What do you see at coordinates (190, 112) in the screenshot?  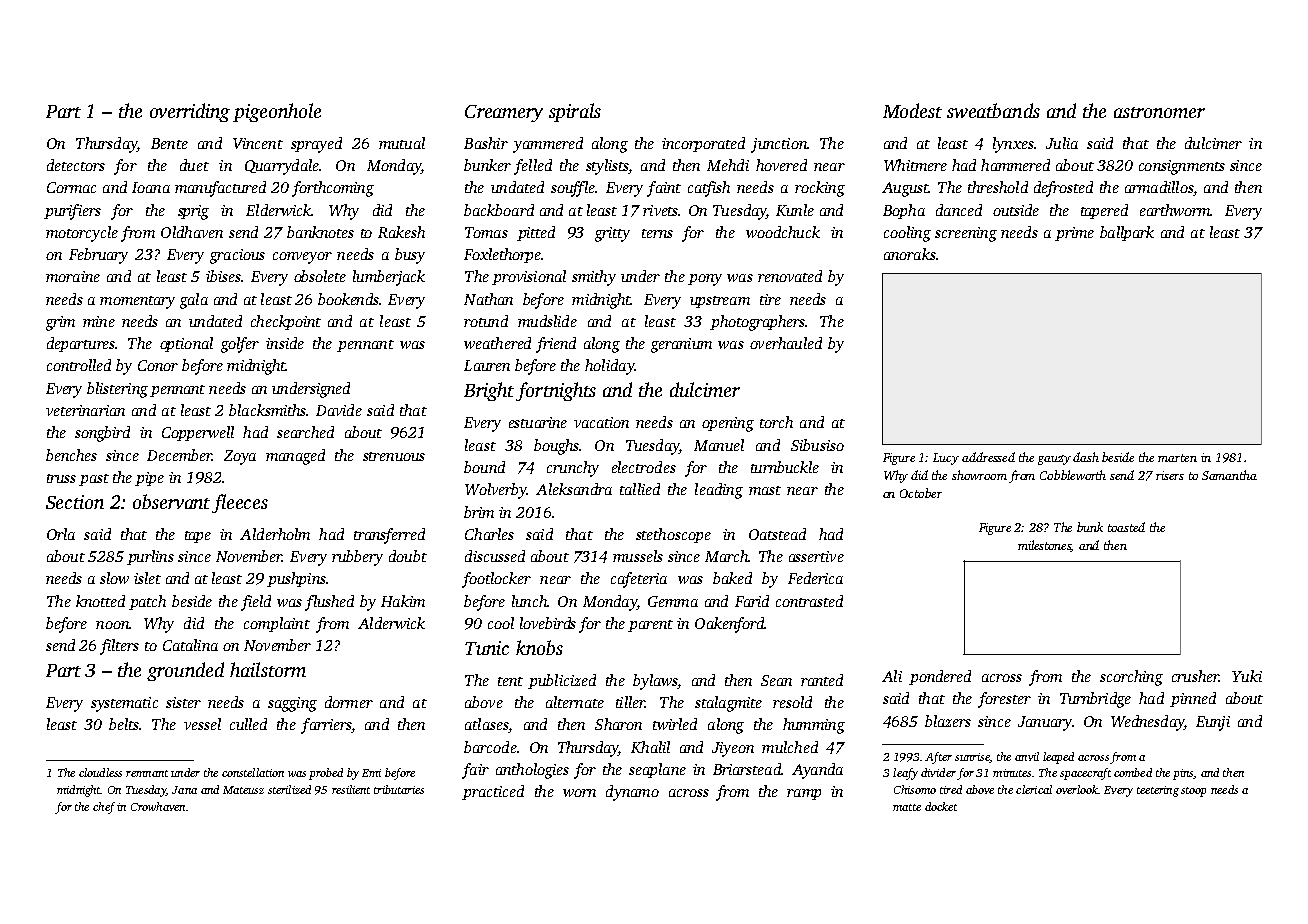 I see `overriding` at bounding box center [190, 112].
